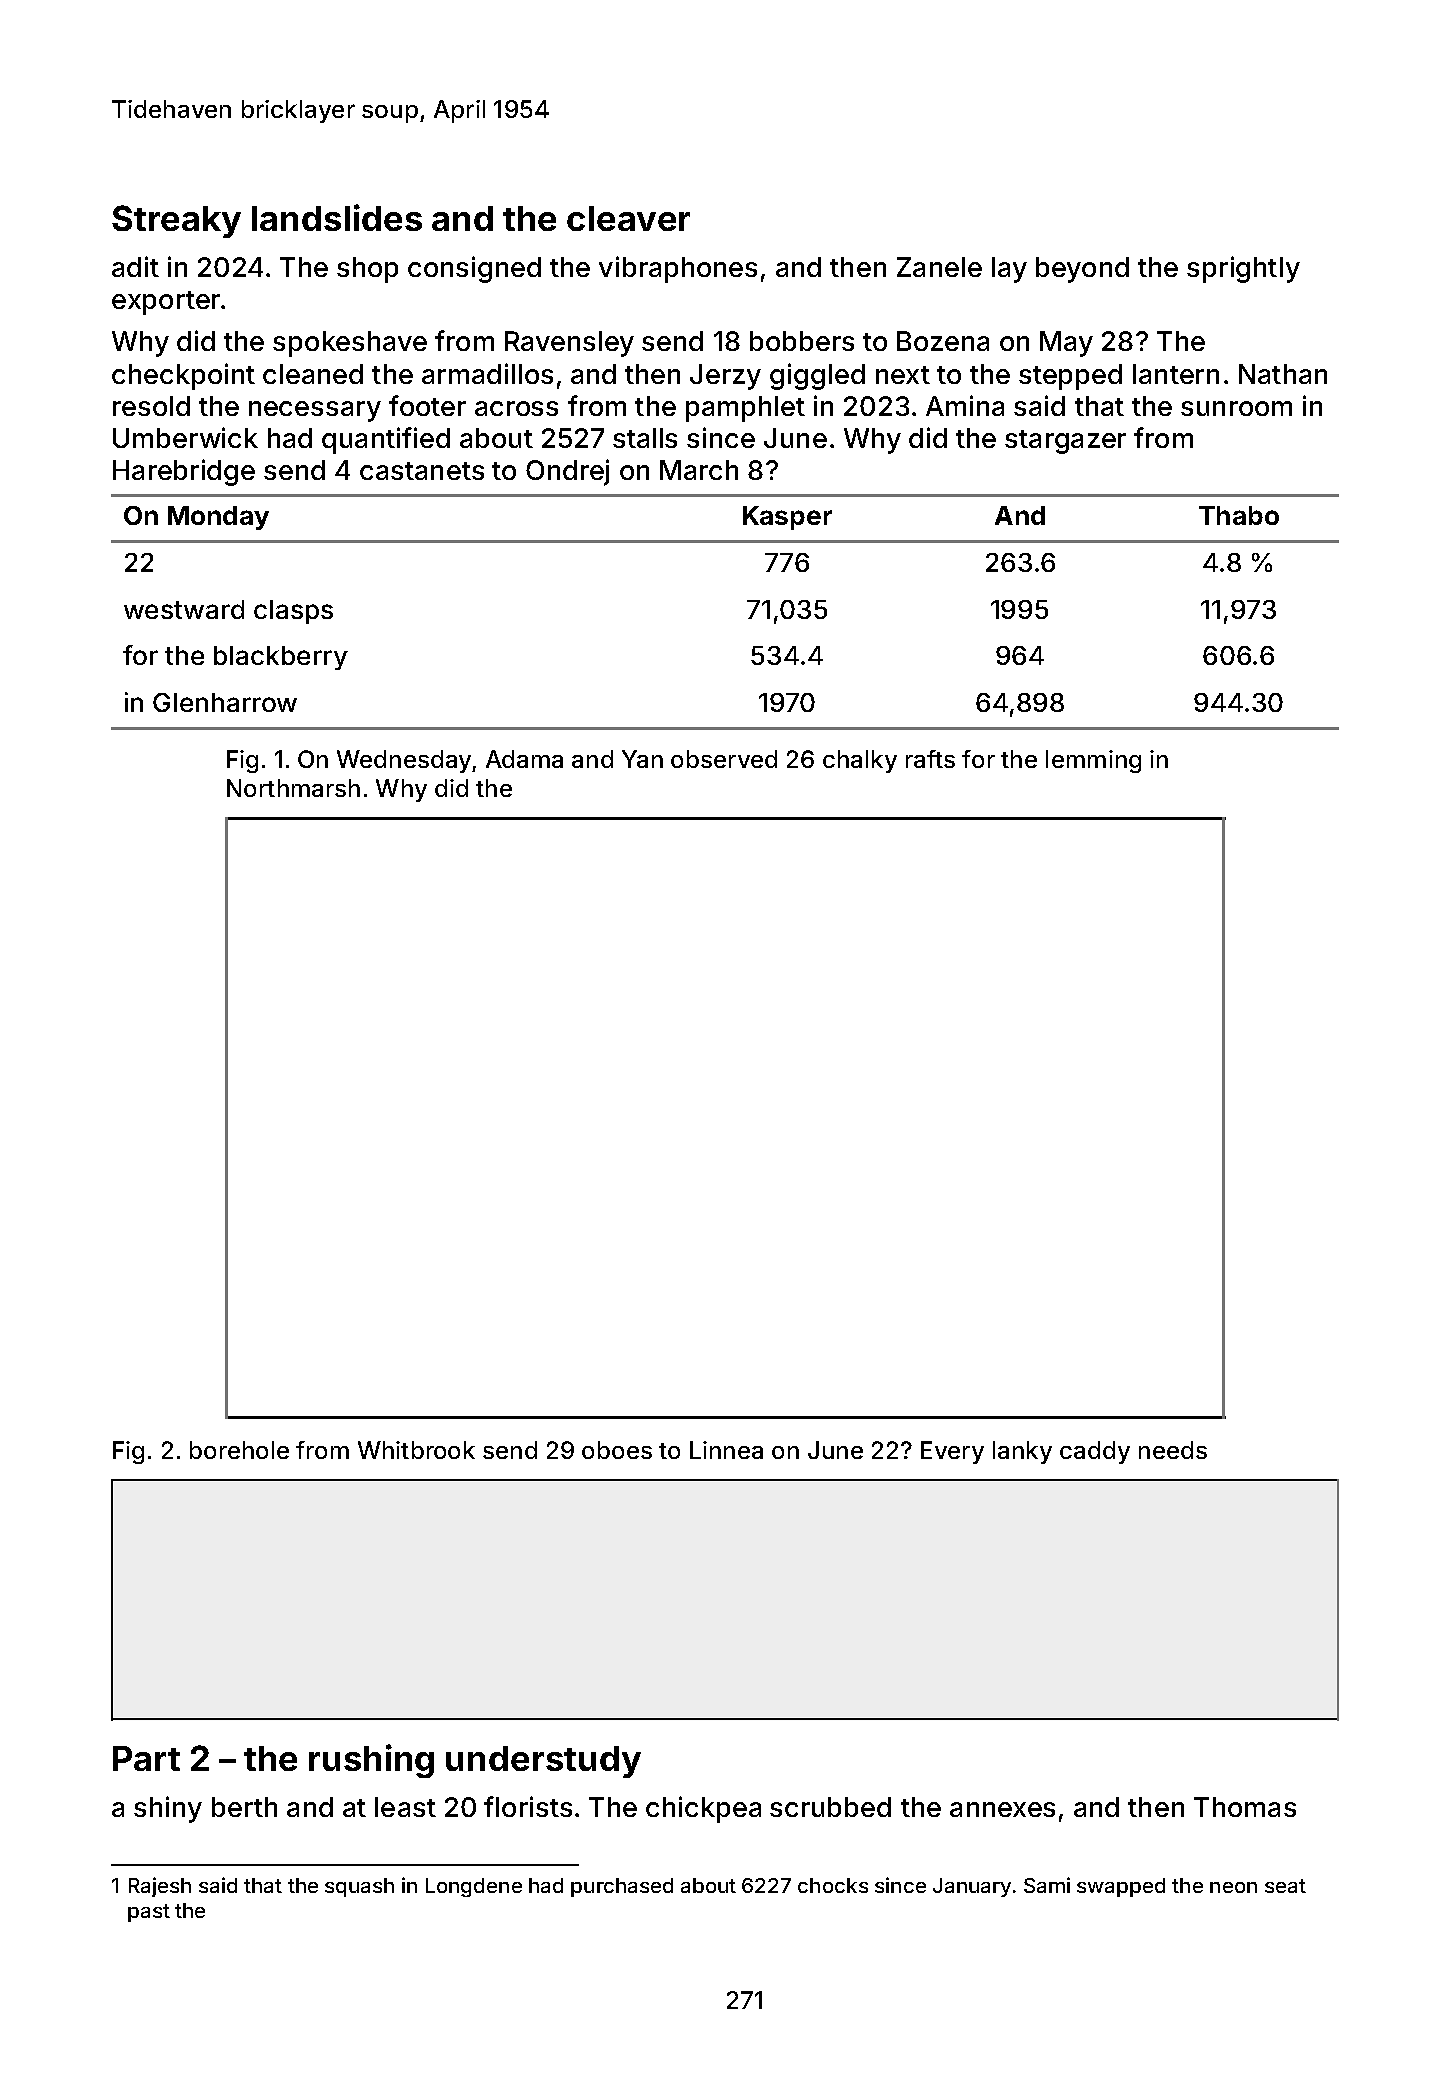 The width and height of the screenshot is (1450, 2100). Describe the element at coordinates (1082, 270) in the screenshot. I see `beyond` at that location.
